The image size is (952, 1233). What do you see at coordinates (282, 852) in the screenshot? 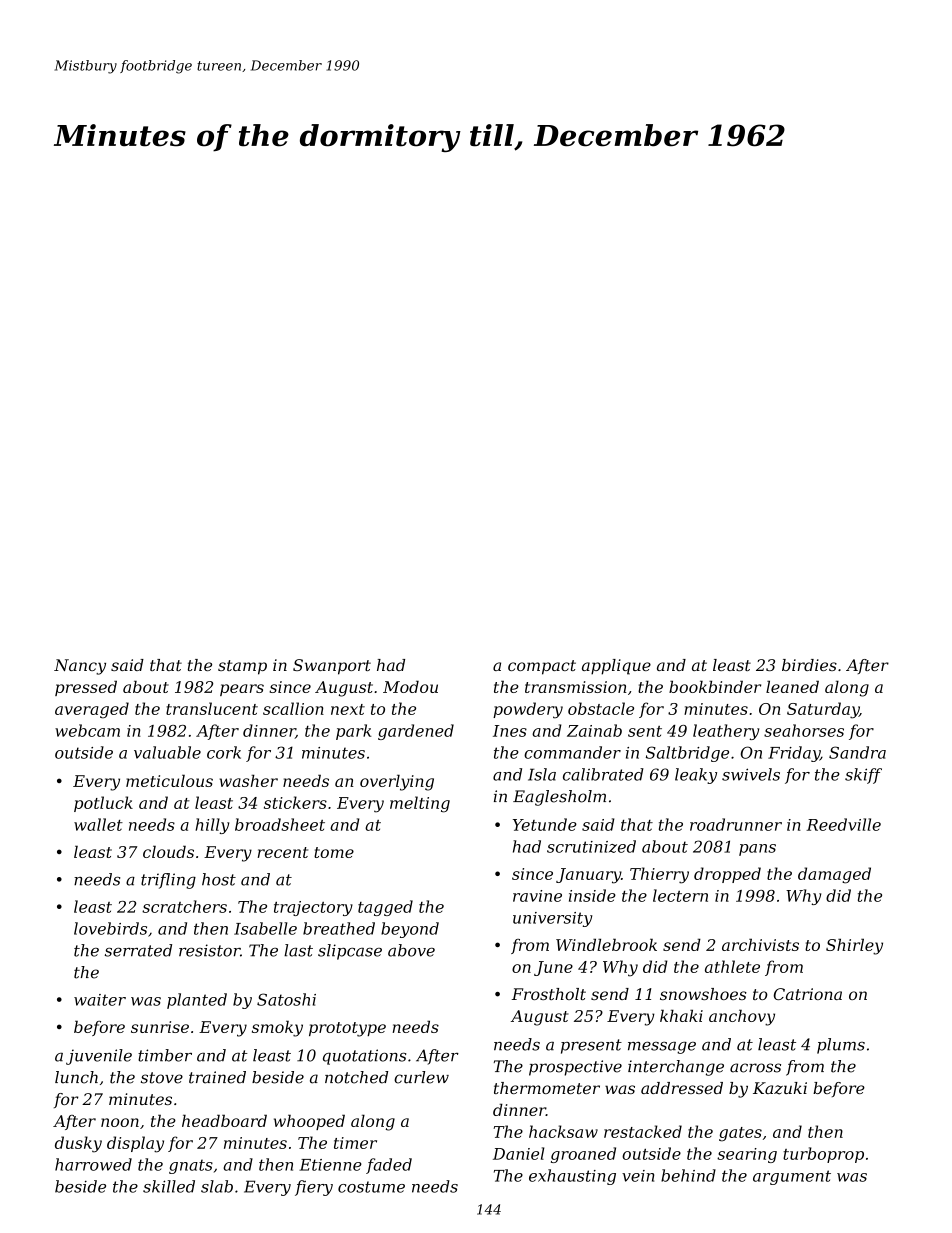
I see `recent` at bounding box center [282, 852].
